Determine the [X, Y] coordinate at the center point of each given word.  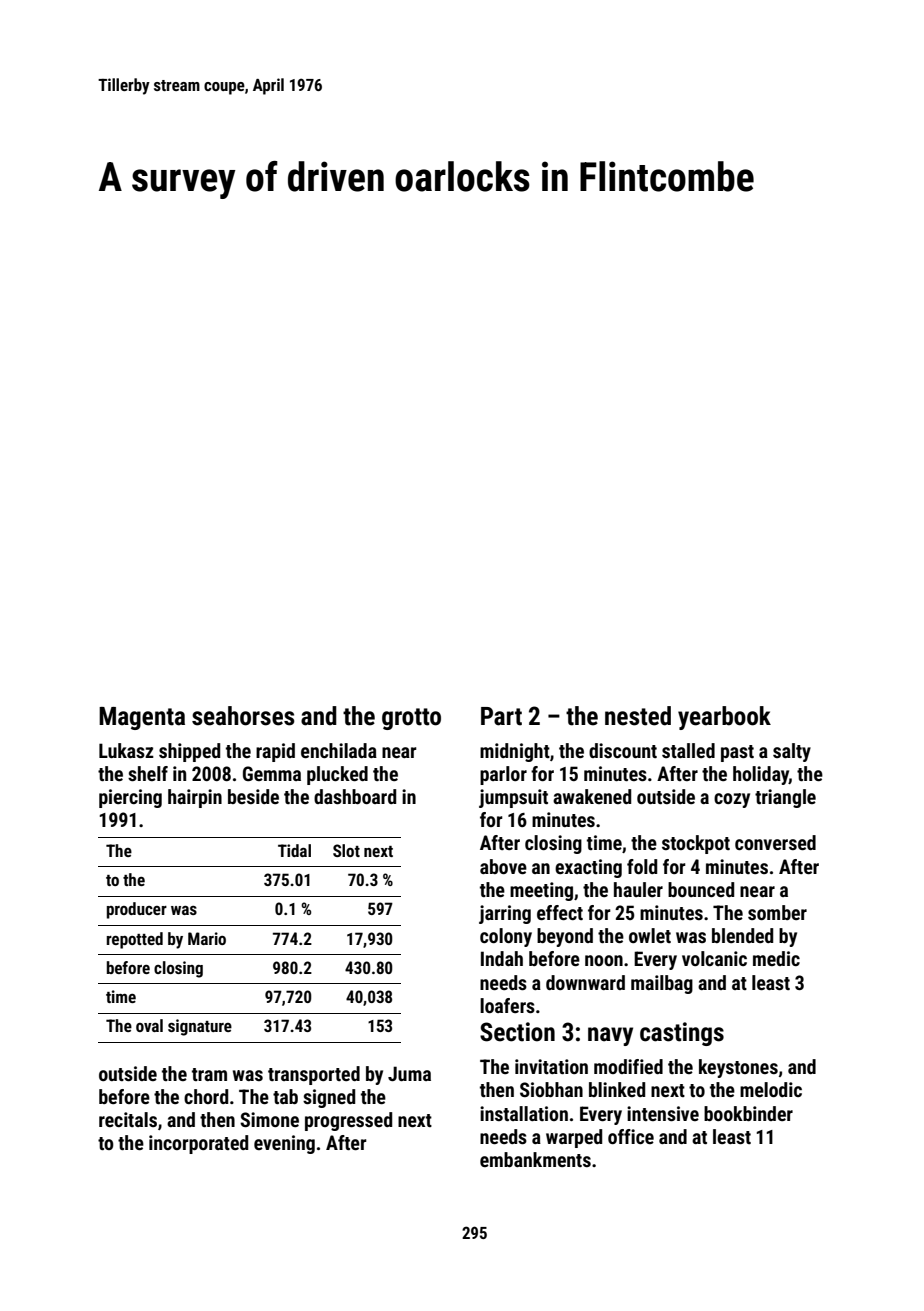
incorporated [198, 1144]
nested [638, 716]
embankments [535, 1159]
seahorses [243, 716]
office [631, 1136]
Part [501, 716]
